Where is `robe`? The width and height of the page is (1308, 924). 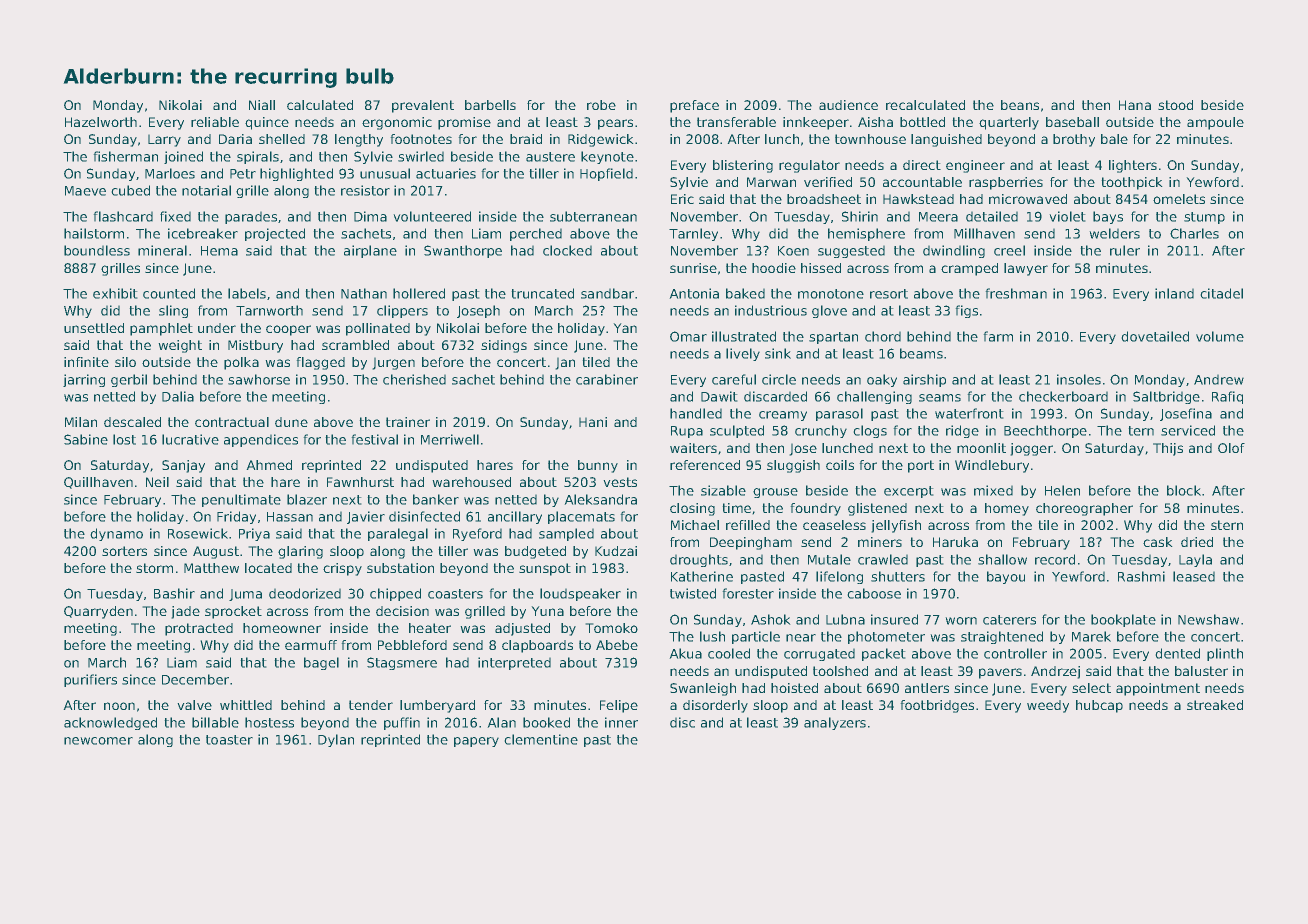 robe is located at coordinates (601, 105).
